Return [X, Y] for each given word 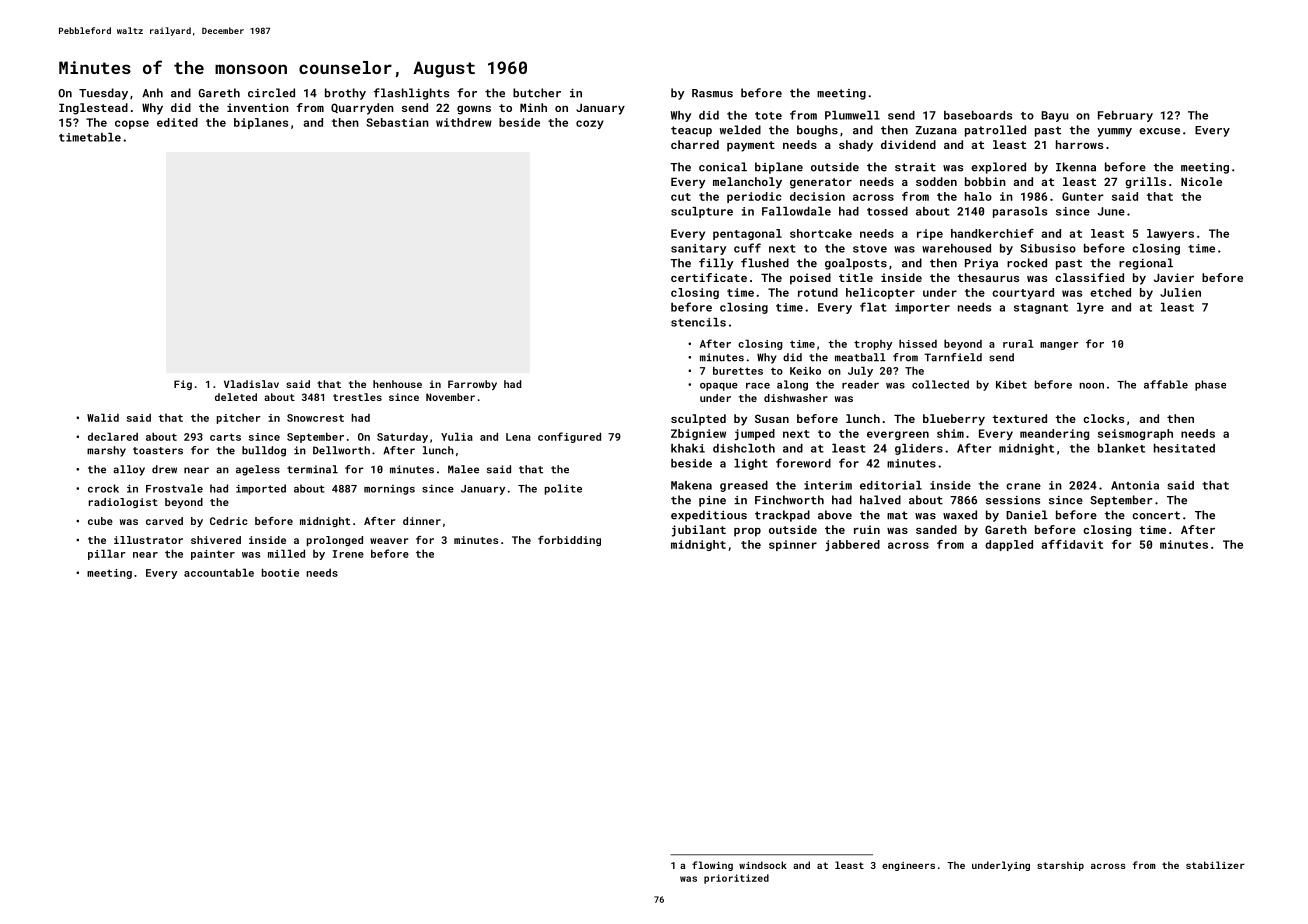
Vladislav [251, 384]
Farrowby [472, 385]
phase [1210, 385]
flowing [712, 866]
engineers [908, 866]
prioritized [736, 879]
